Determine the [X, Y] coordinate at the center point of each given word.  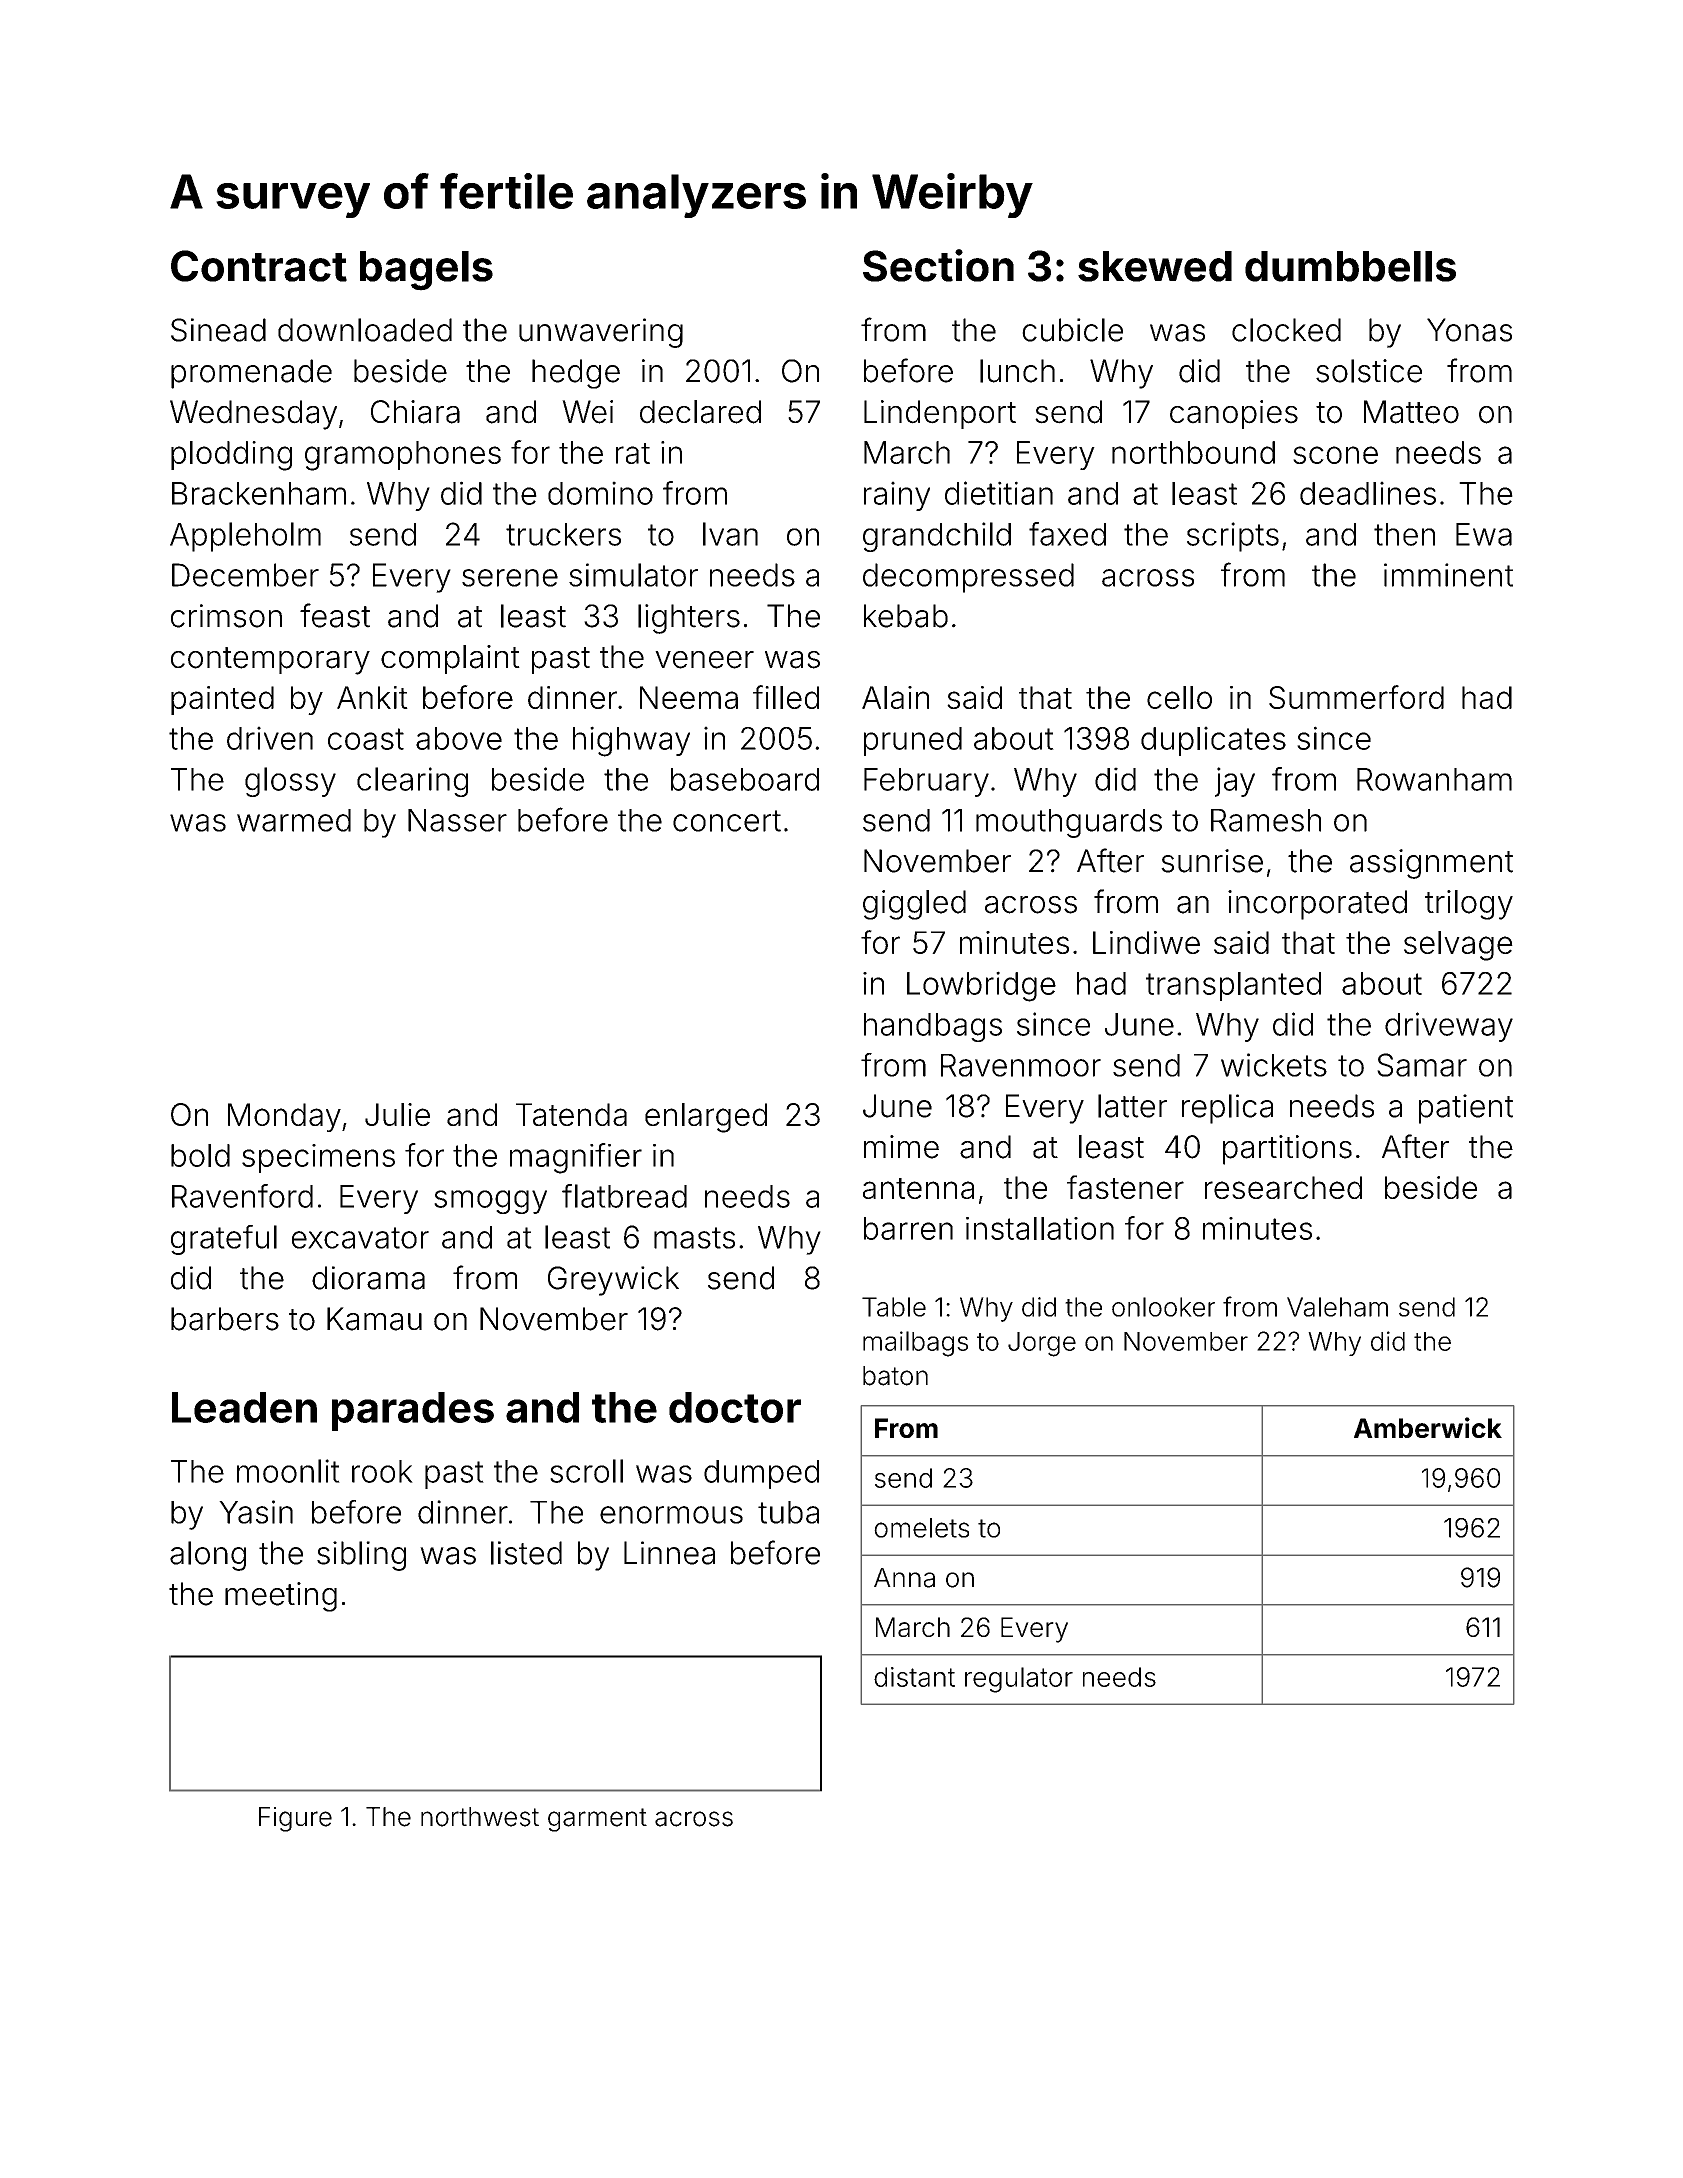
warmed [294, 820]
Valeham [1337, 1307]
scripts [1233, 537]
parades [413, 1411]
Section [938, 265]
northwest [480, 1817]
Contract [259, 266]
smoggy [490, 1202]
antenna [918, 1188]
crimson [226, 616]
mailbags [915, 1344]
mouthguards [1069, 823]
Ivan [730, 534]
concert [727, 821]
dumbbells [1350, 266]
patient [1466, 1109]
